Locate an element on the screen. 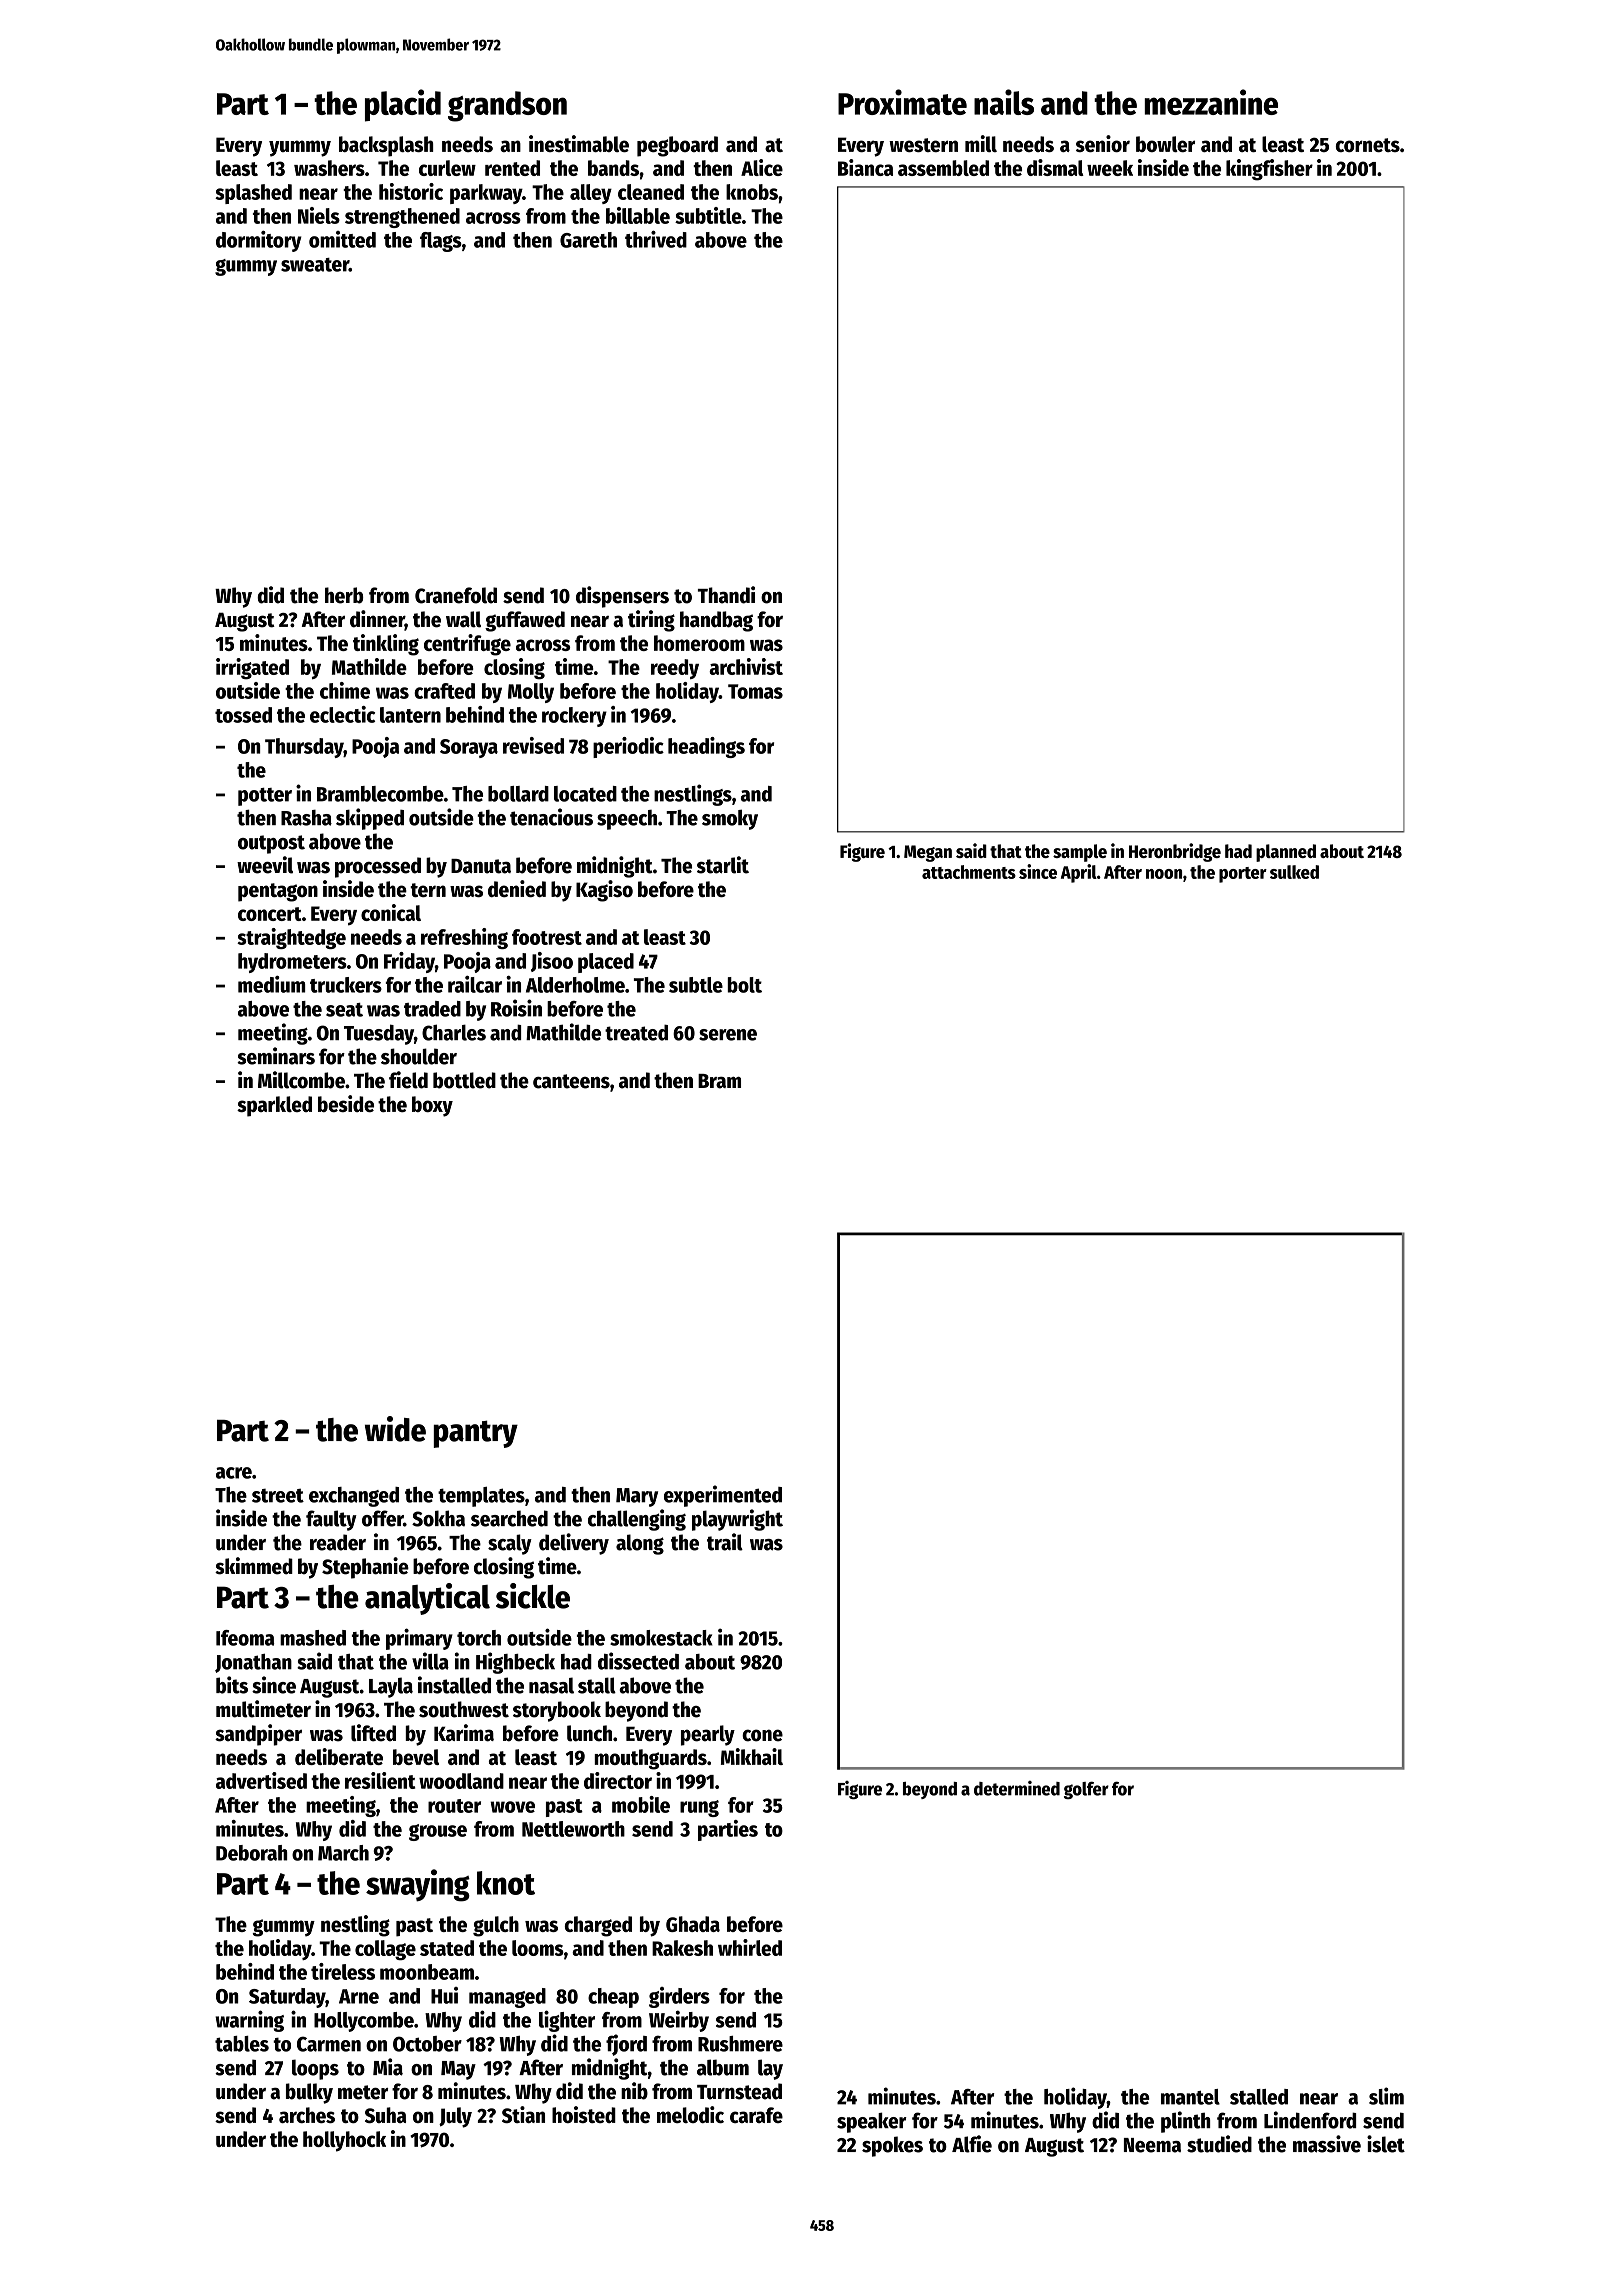  hollyhock is located at coordinates (344, 2141).
